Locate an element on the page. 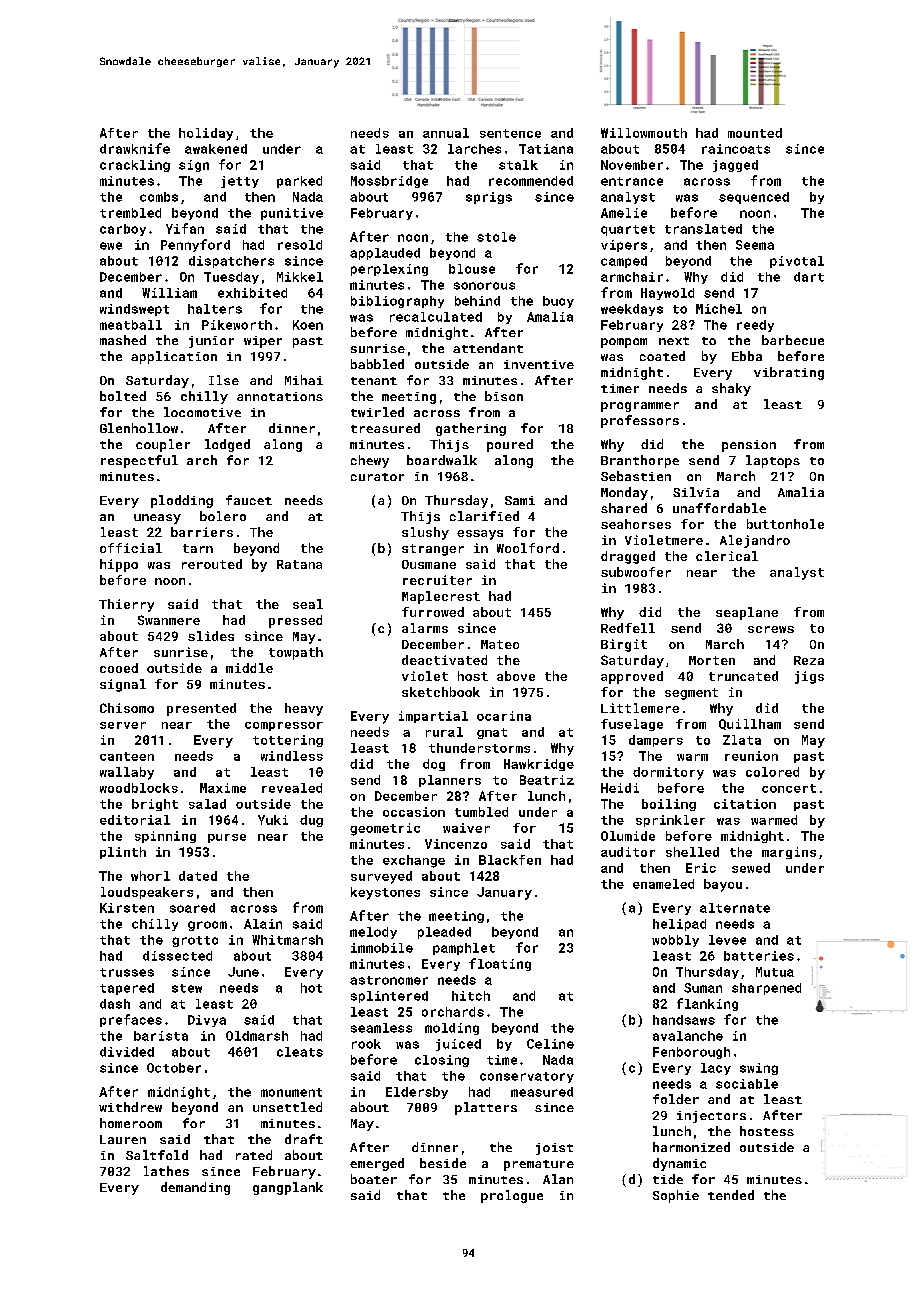  impartial is located at coordinates (433, 717).
